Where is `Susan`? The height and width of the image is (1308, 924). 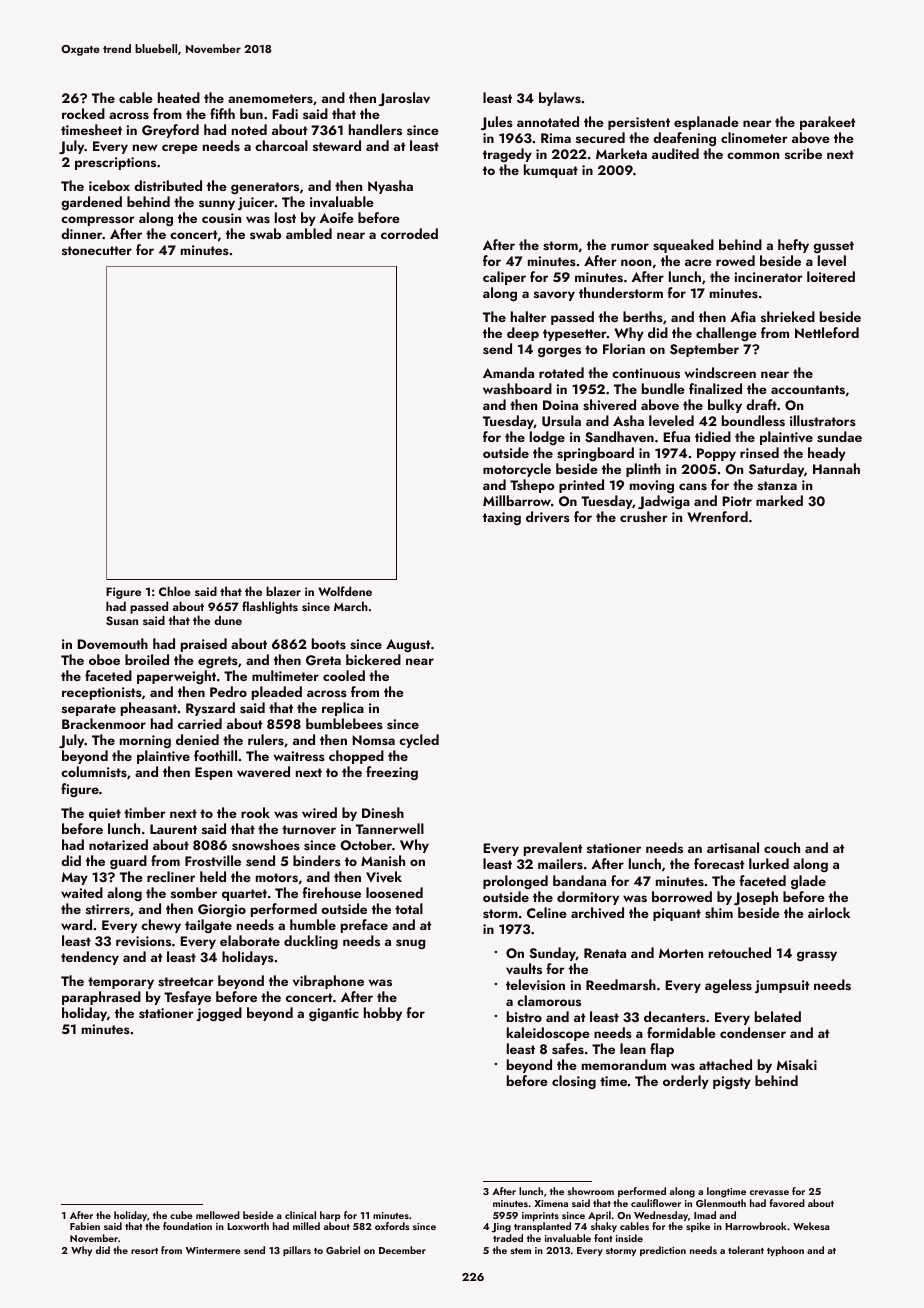 Susan is located at coordinates (122, 620).
